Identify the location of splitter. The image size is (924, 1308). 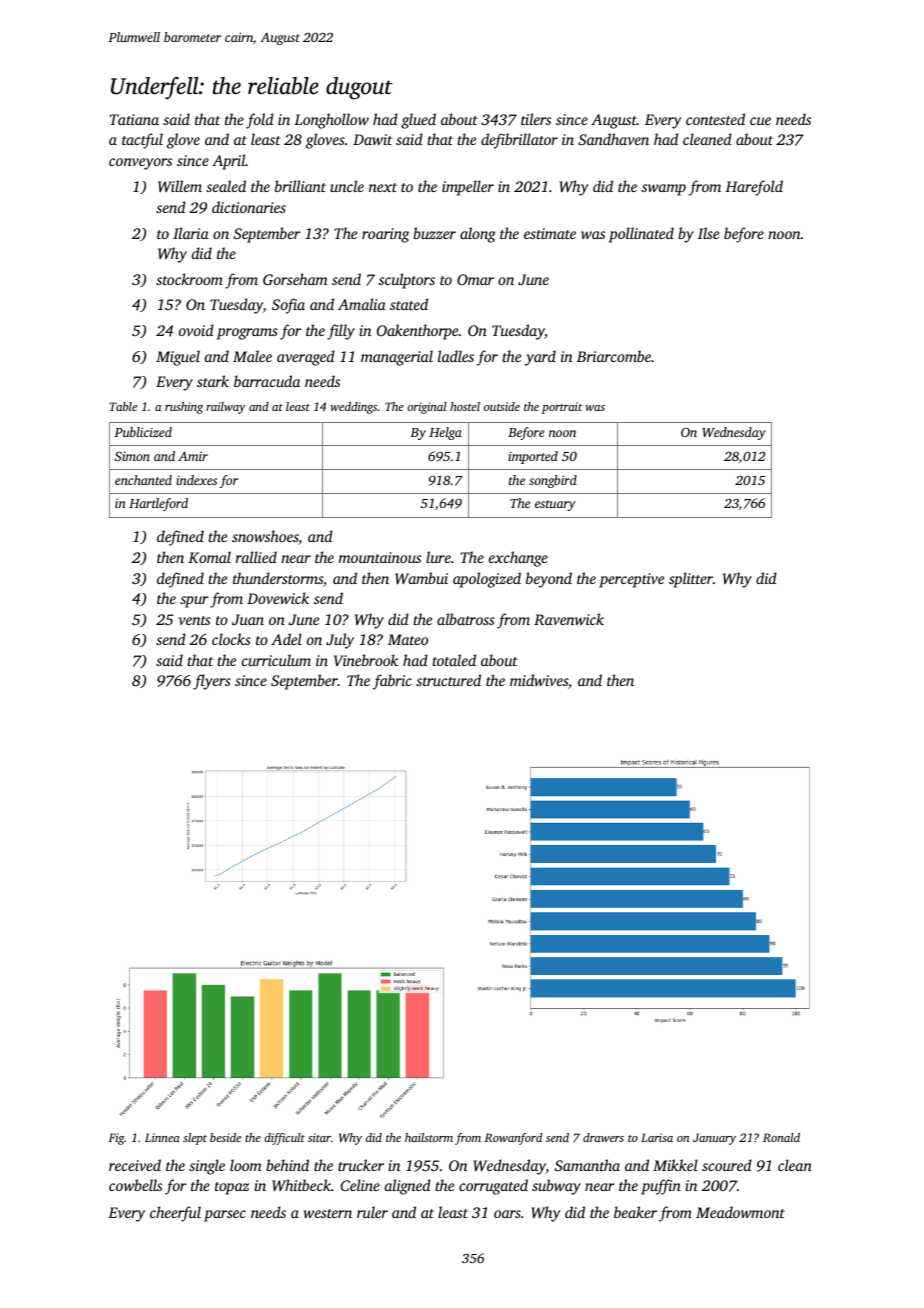
(691, 580).
